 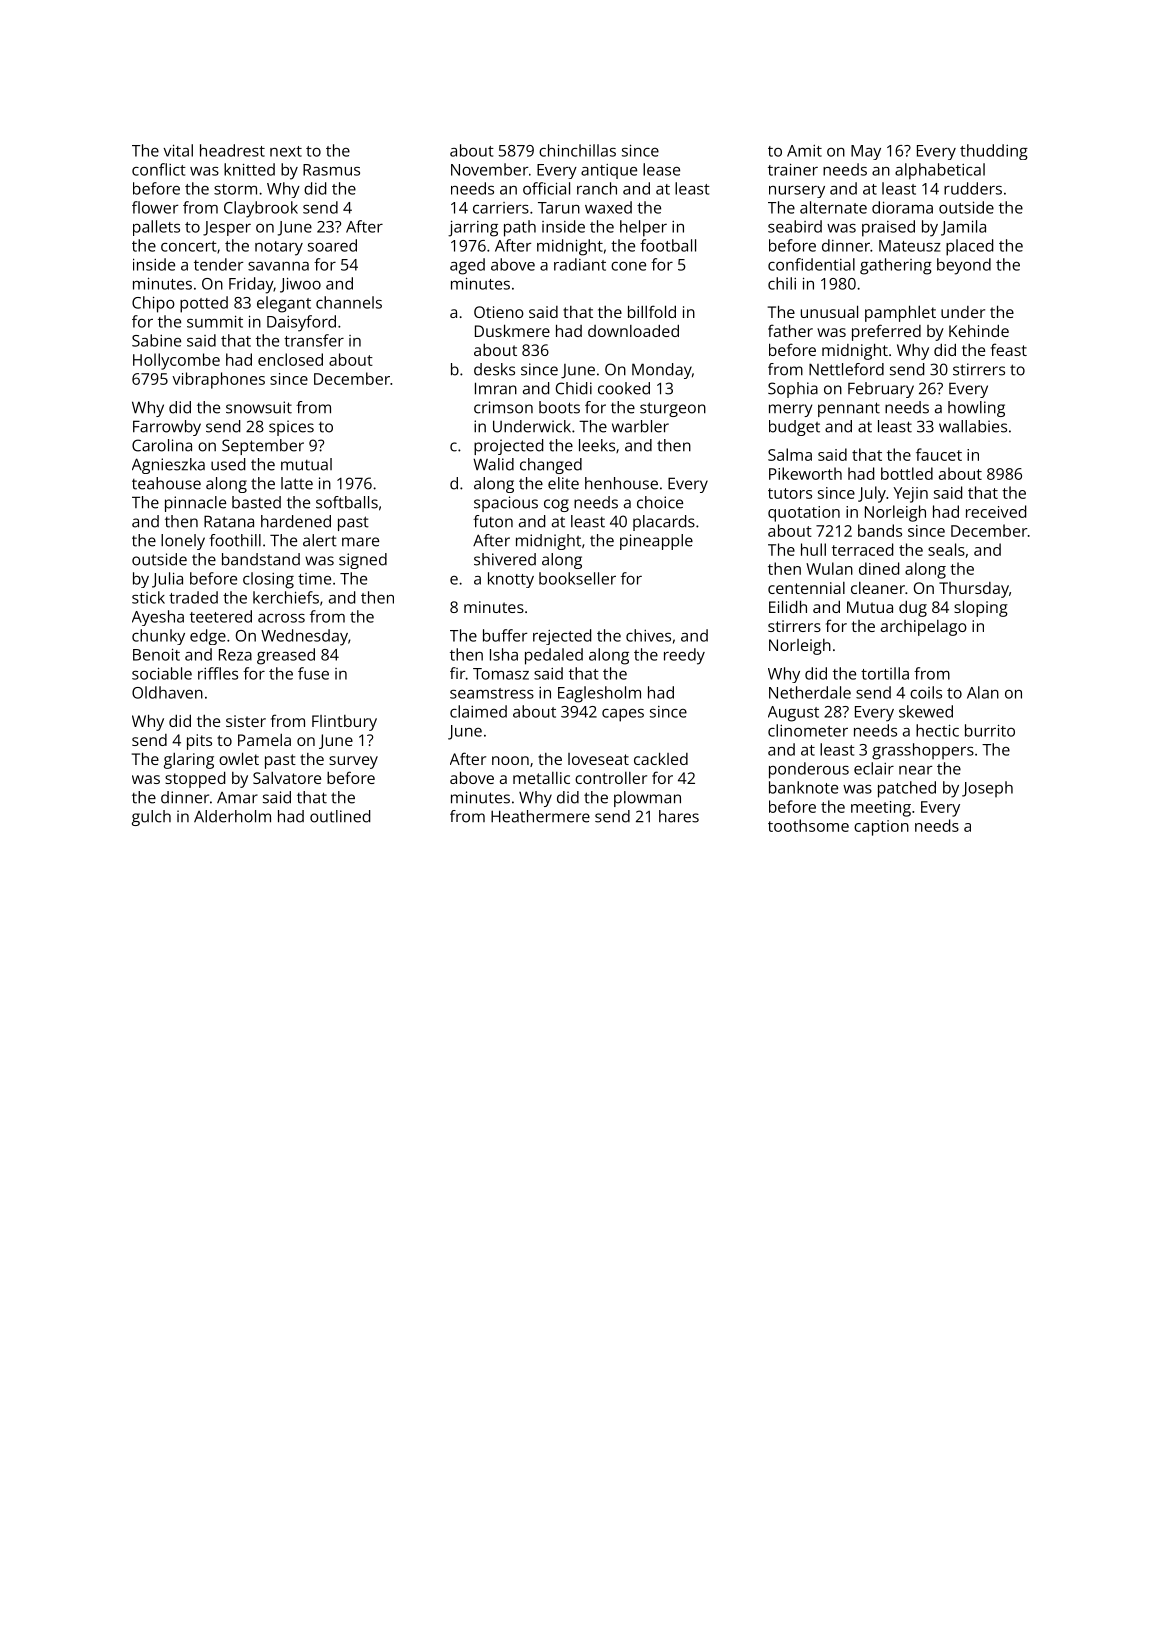 What do you see at coordinates (540, 816) in the image?
I see `Heathermere` at bounding box center [540, 816].
